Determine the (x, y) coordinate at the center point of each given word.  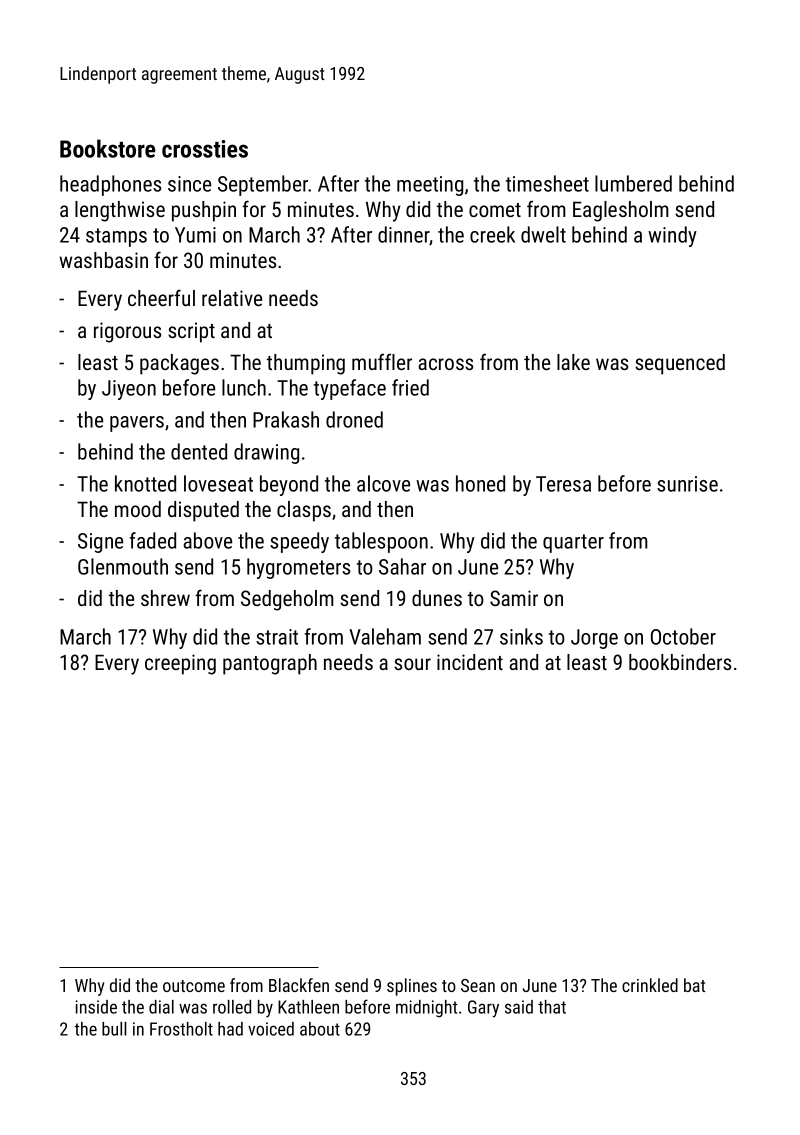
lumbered (633, 183)
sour (412, 664)
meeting (430, 186)
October (683, 636)
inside (96, 1007)
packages (179, 364)
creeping (180, 664)
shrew (165, 598)
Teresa (563, 484)
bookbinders (680, 662)
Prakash (286, 419)
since (189, 184)
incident (470, 662)
